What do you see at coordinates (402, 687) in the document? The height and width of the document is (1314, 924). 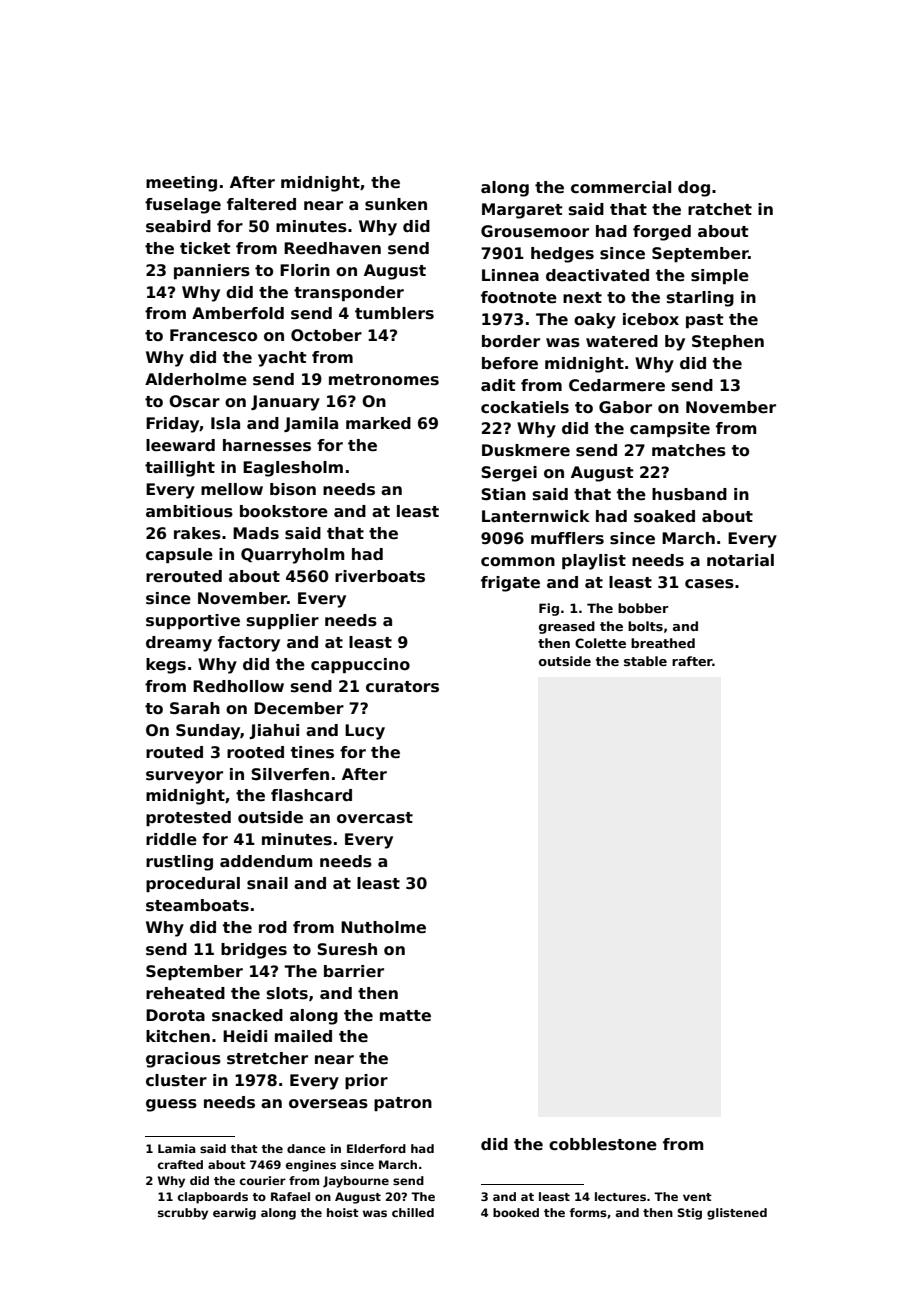 I see `curators` at bounding box center [402, 687].
